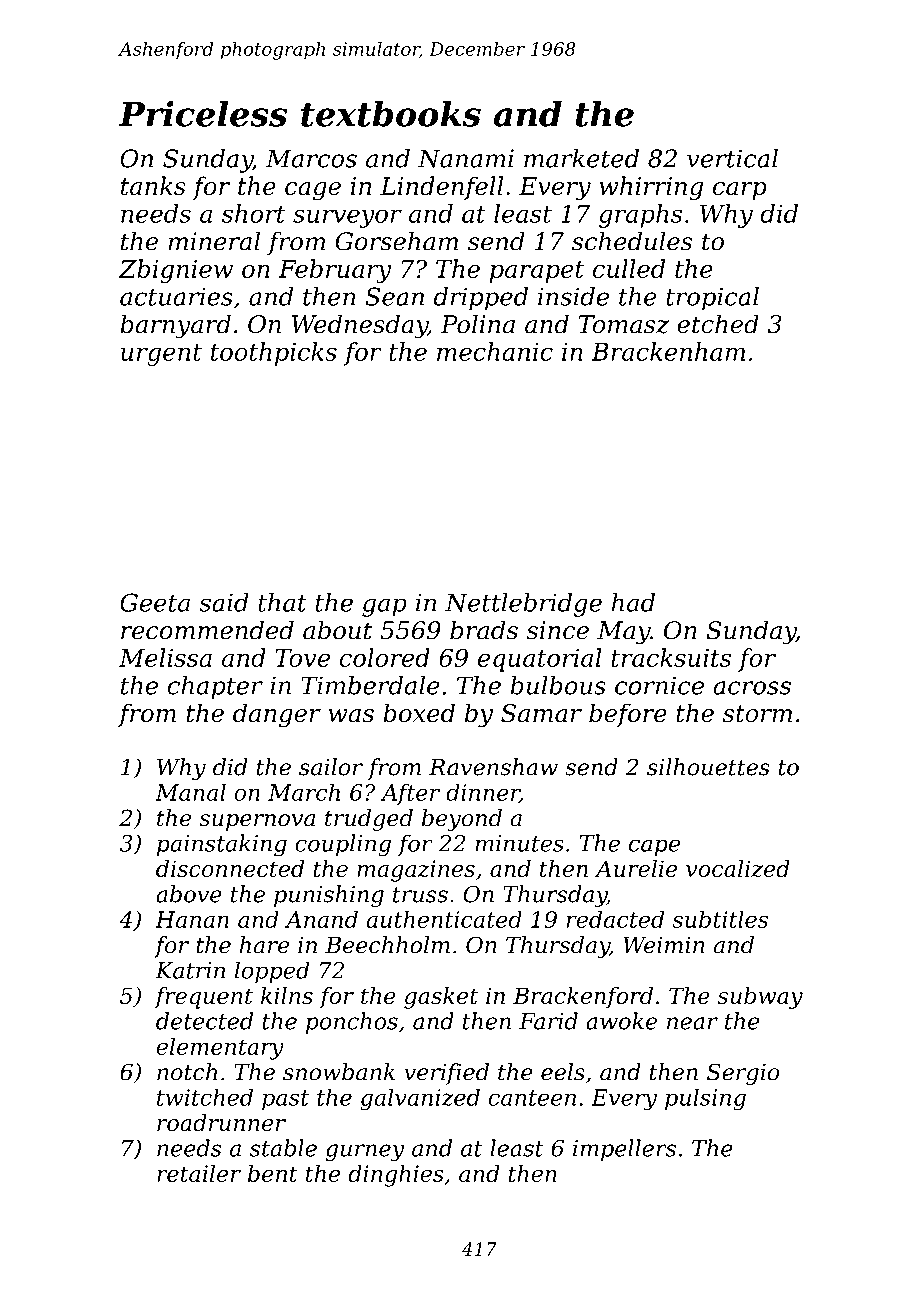 This document has height=1311, width=924. I want to click on said, so click(224, 602).
